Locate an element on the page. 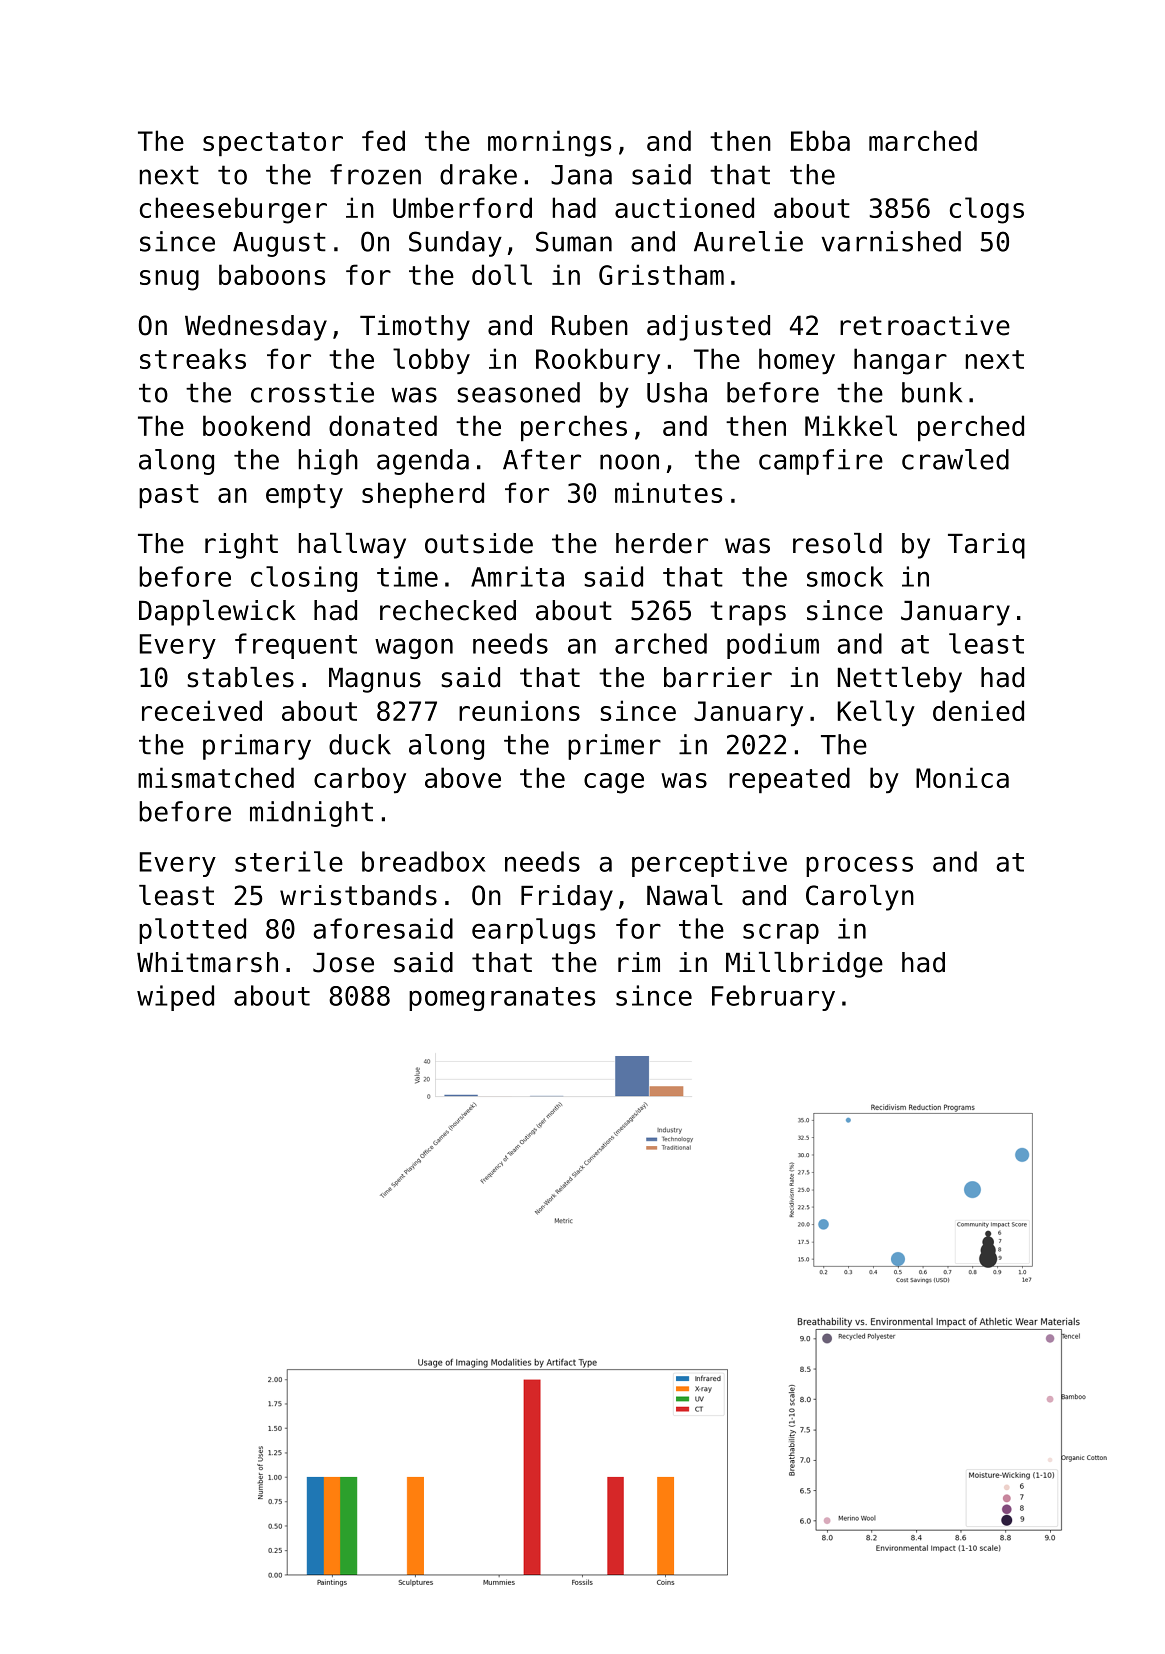 This image has height=1654, width=1165. lobby is located at coordinates (431, 361).
